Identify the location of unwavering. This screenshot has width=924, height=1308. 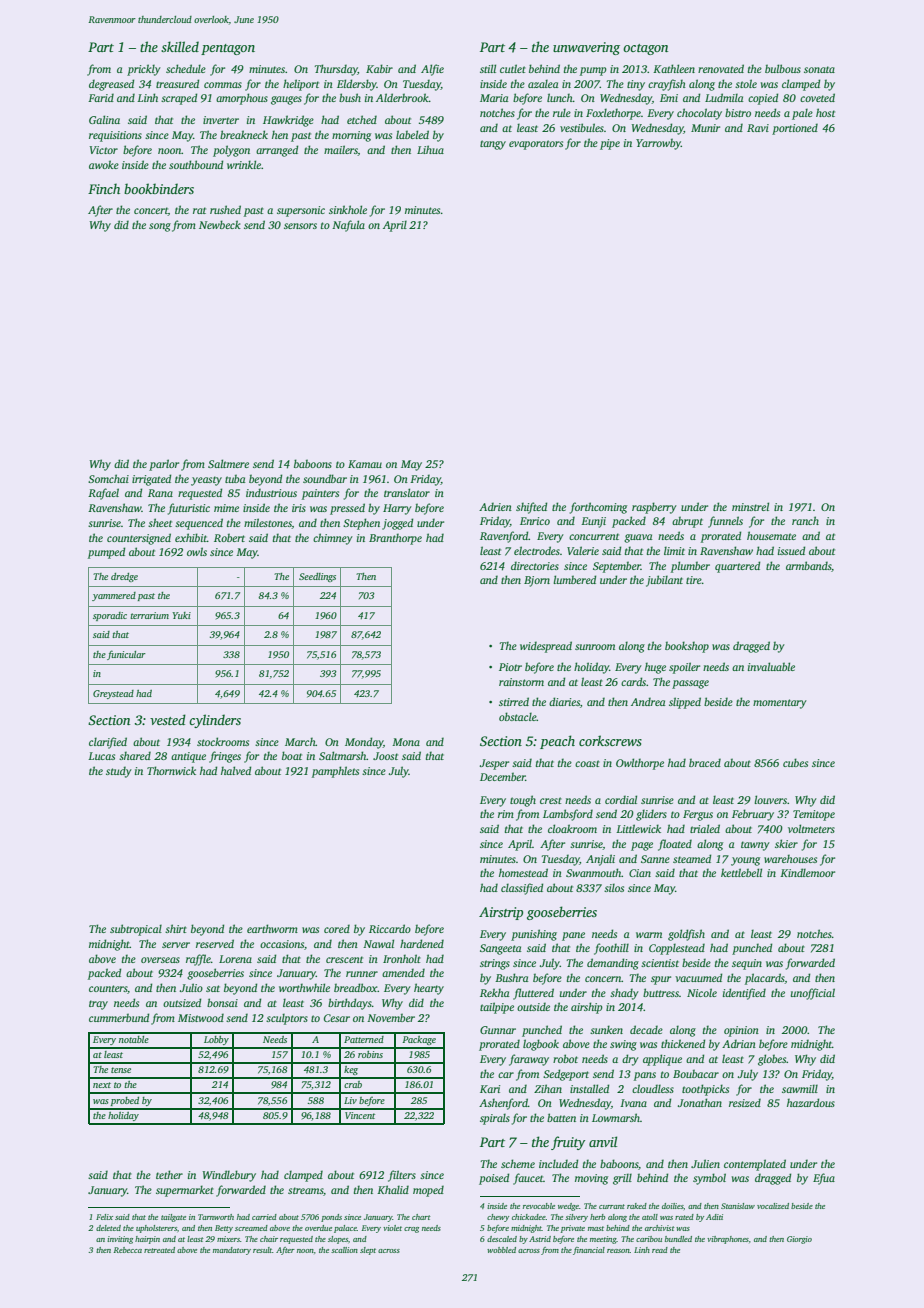
(586, 48).
